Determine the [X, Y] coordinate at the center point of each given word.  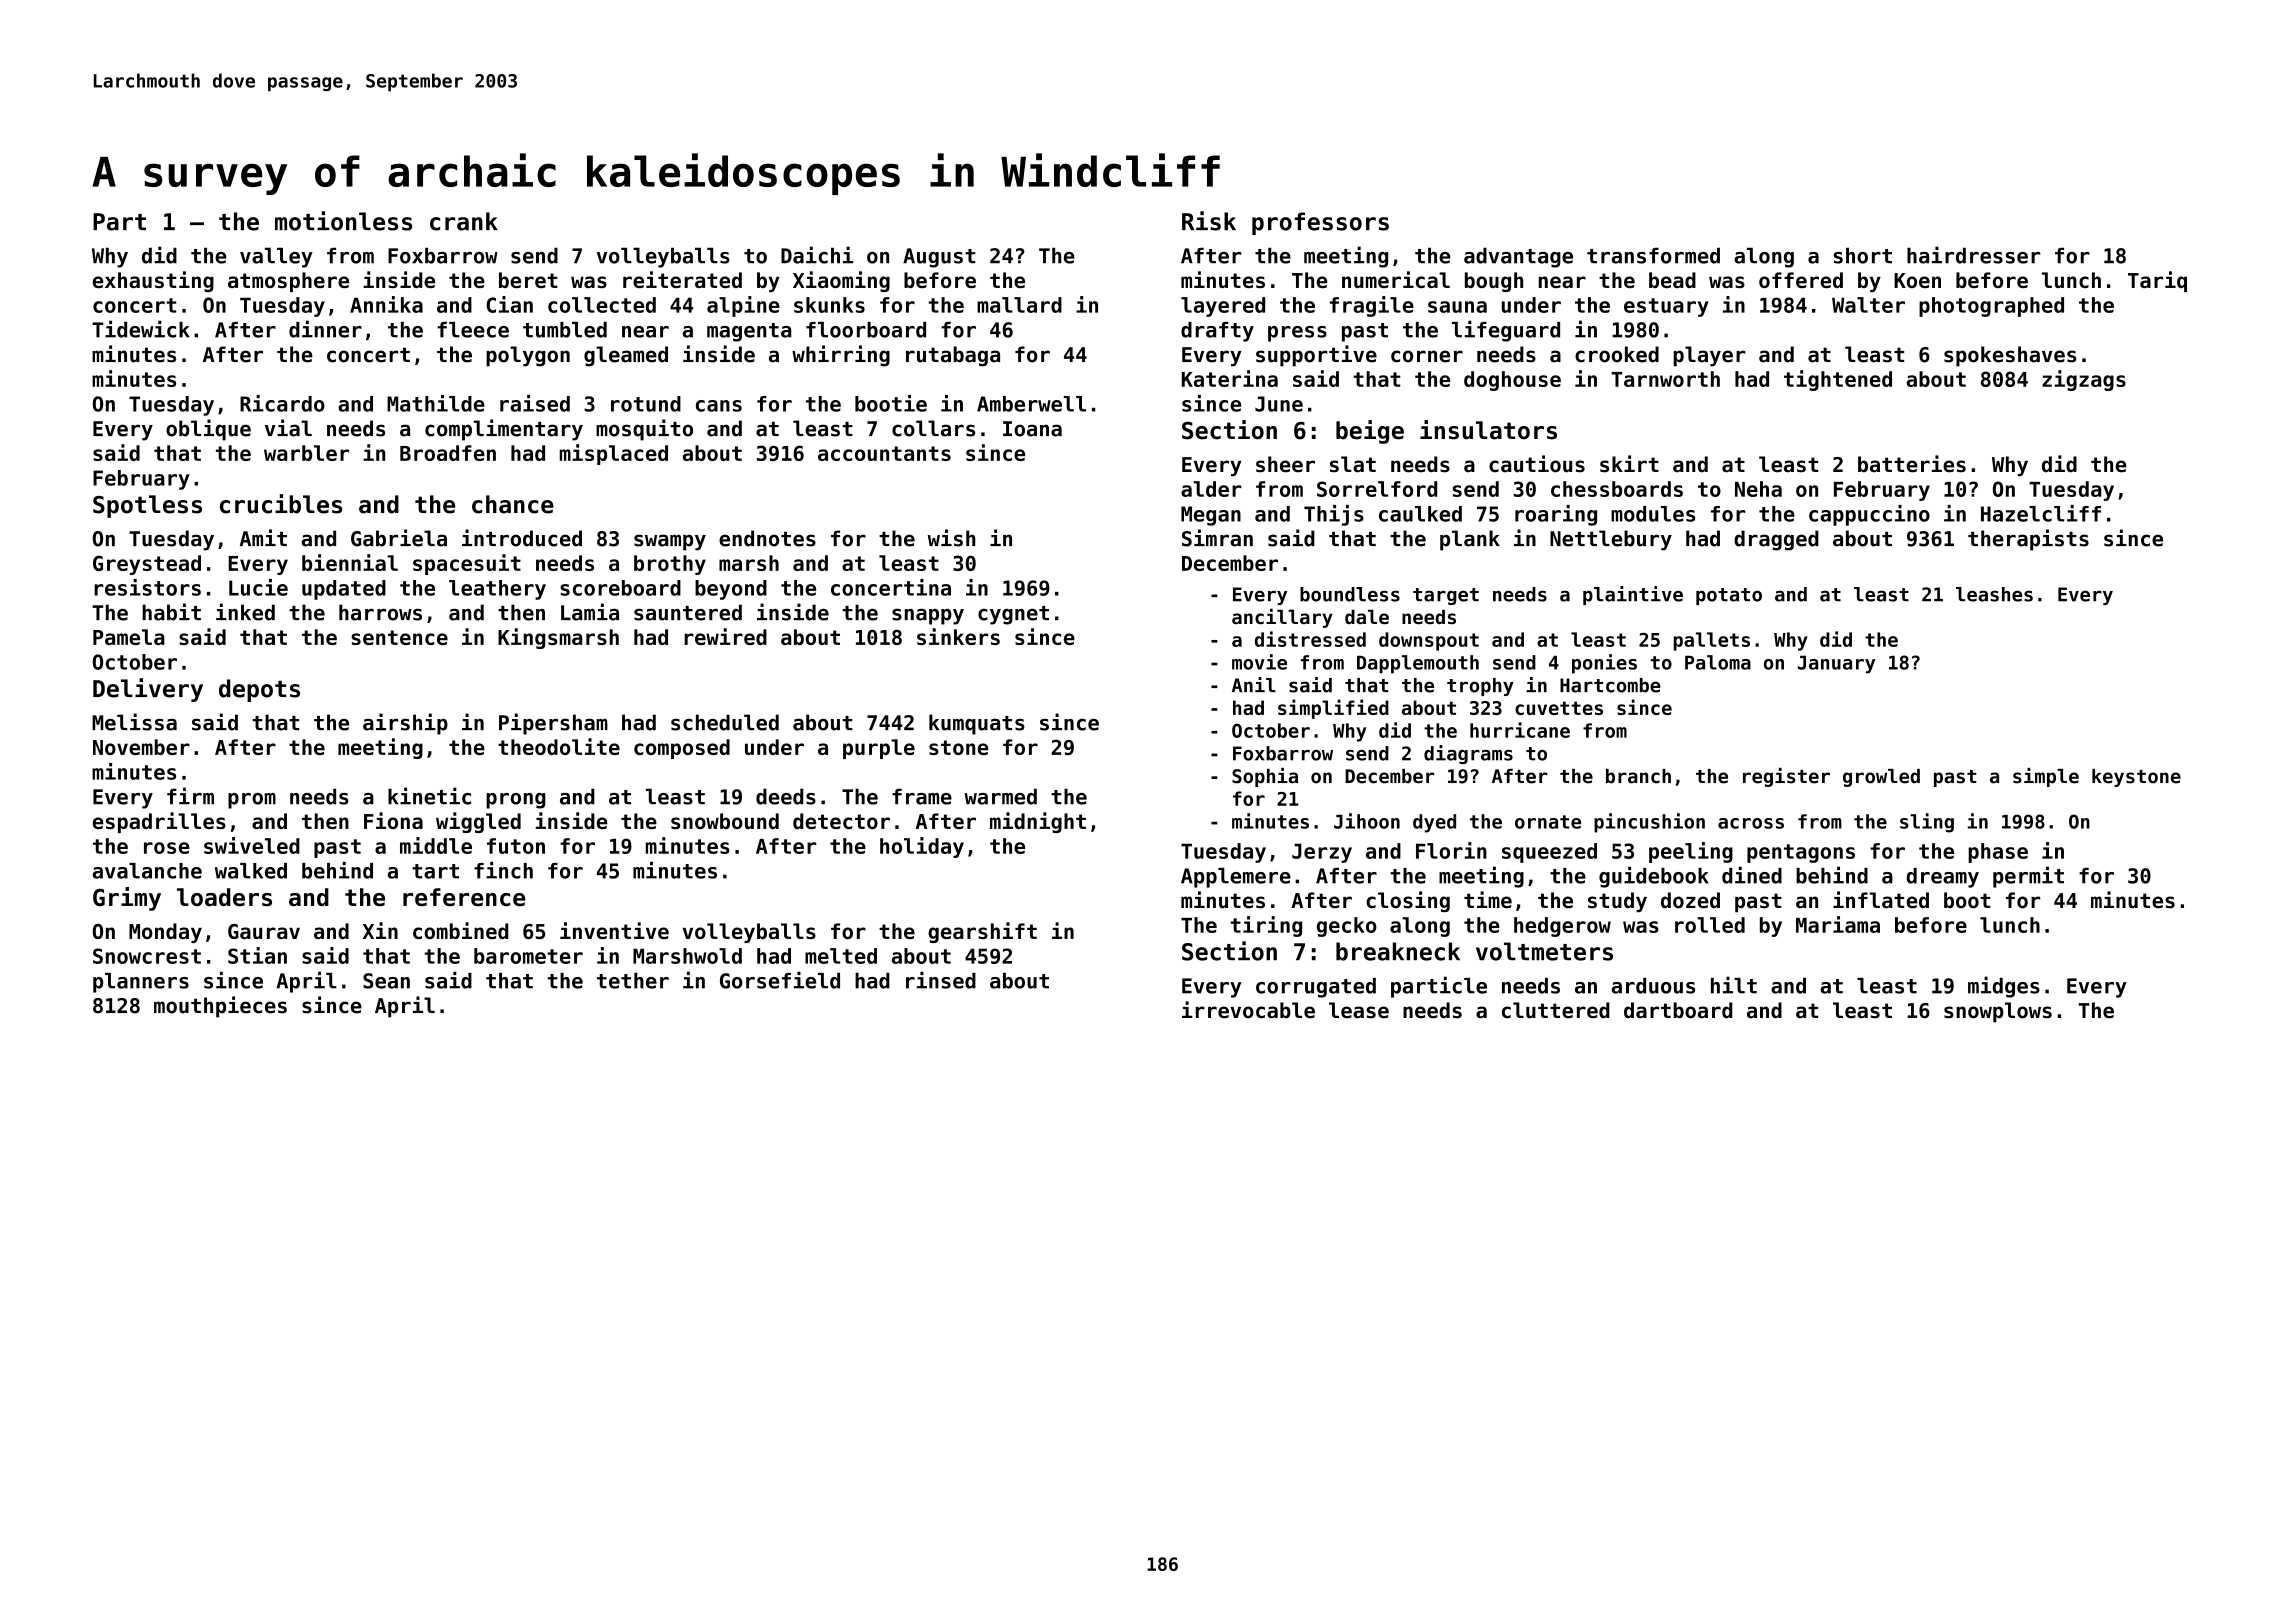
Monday [165, 933]
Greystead [147, 565]
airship [405, 724]
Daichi [817, 255]
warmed [1000, 796]
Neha [1758, 489]
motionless [343, 221]
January [1836, 664]
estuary [1666, 307]
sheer [1285, 464]
